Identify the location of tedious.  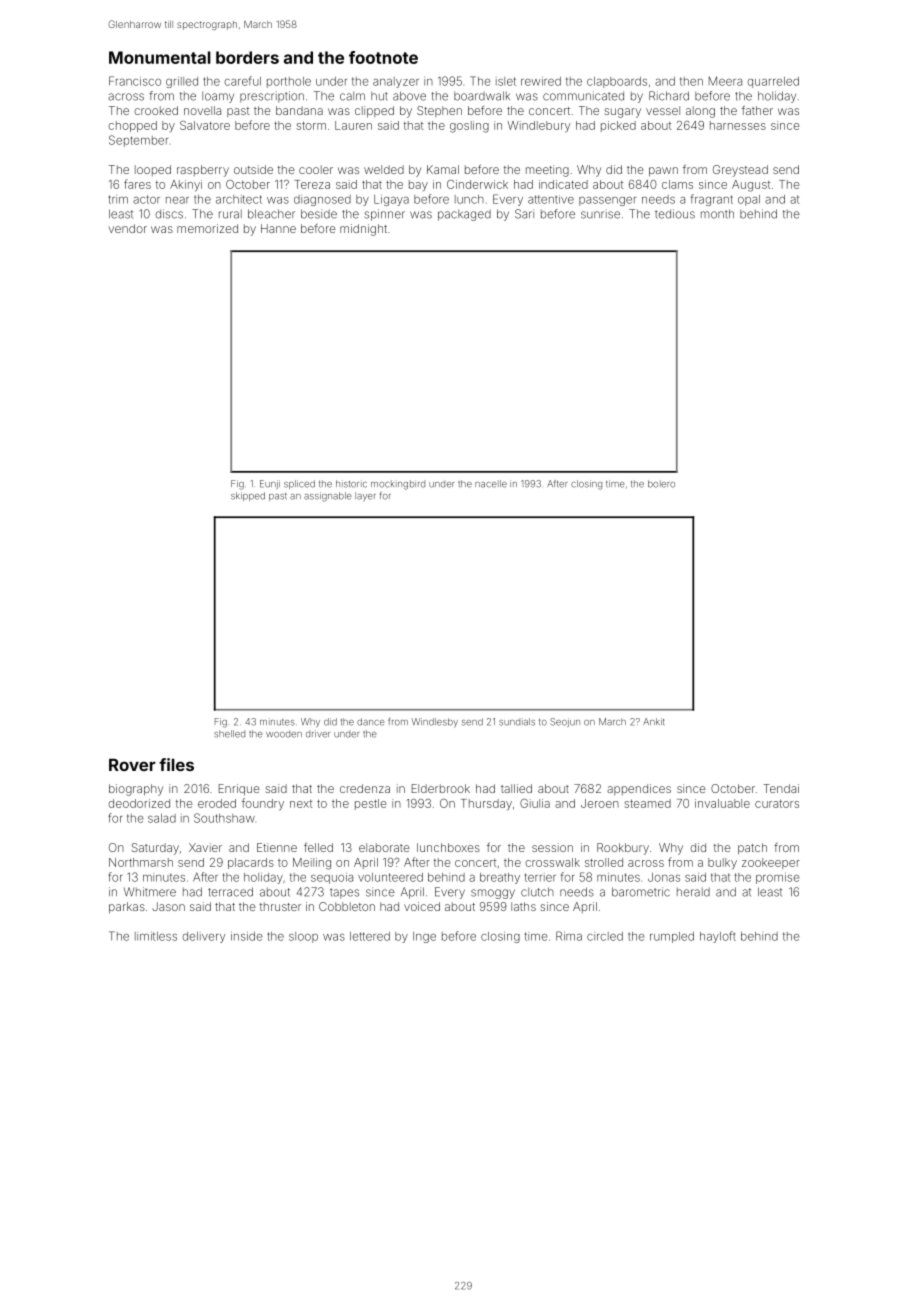
(675, 214).
